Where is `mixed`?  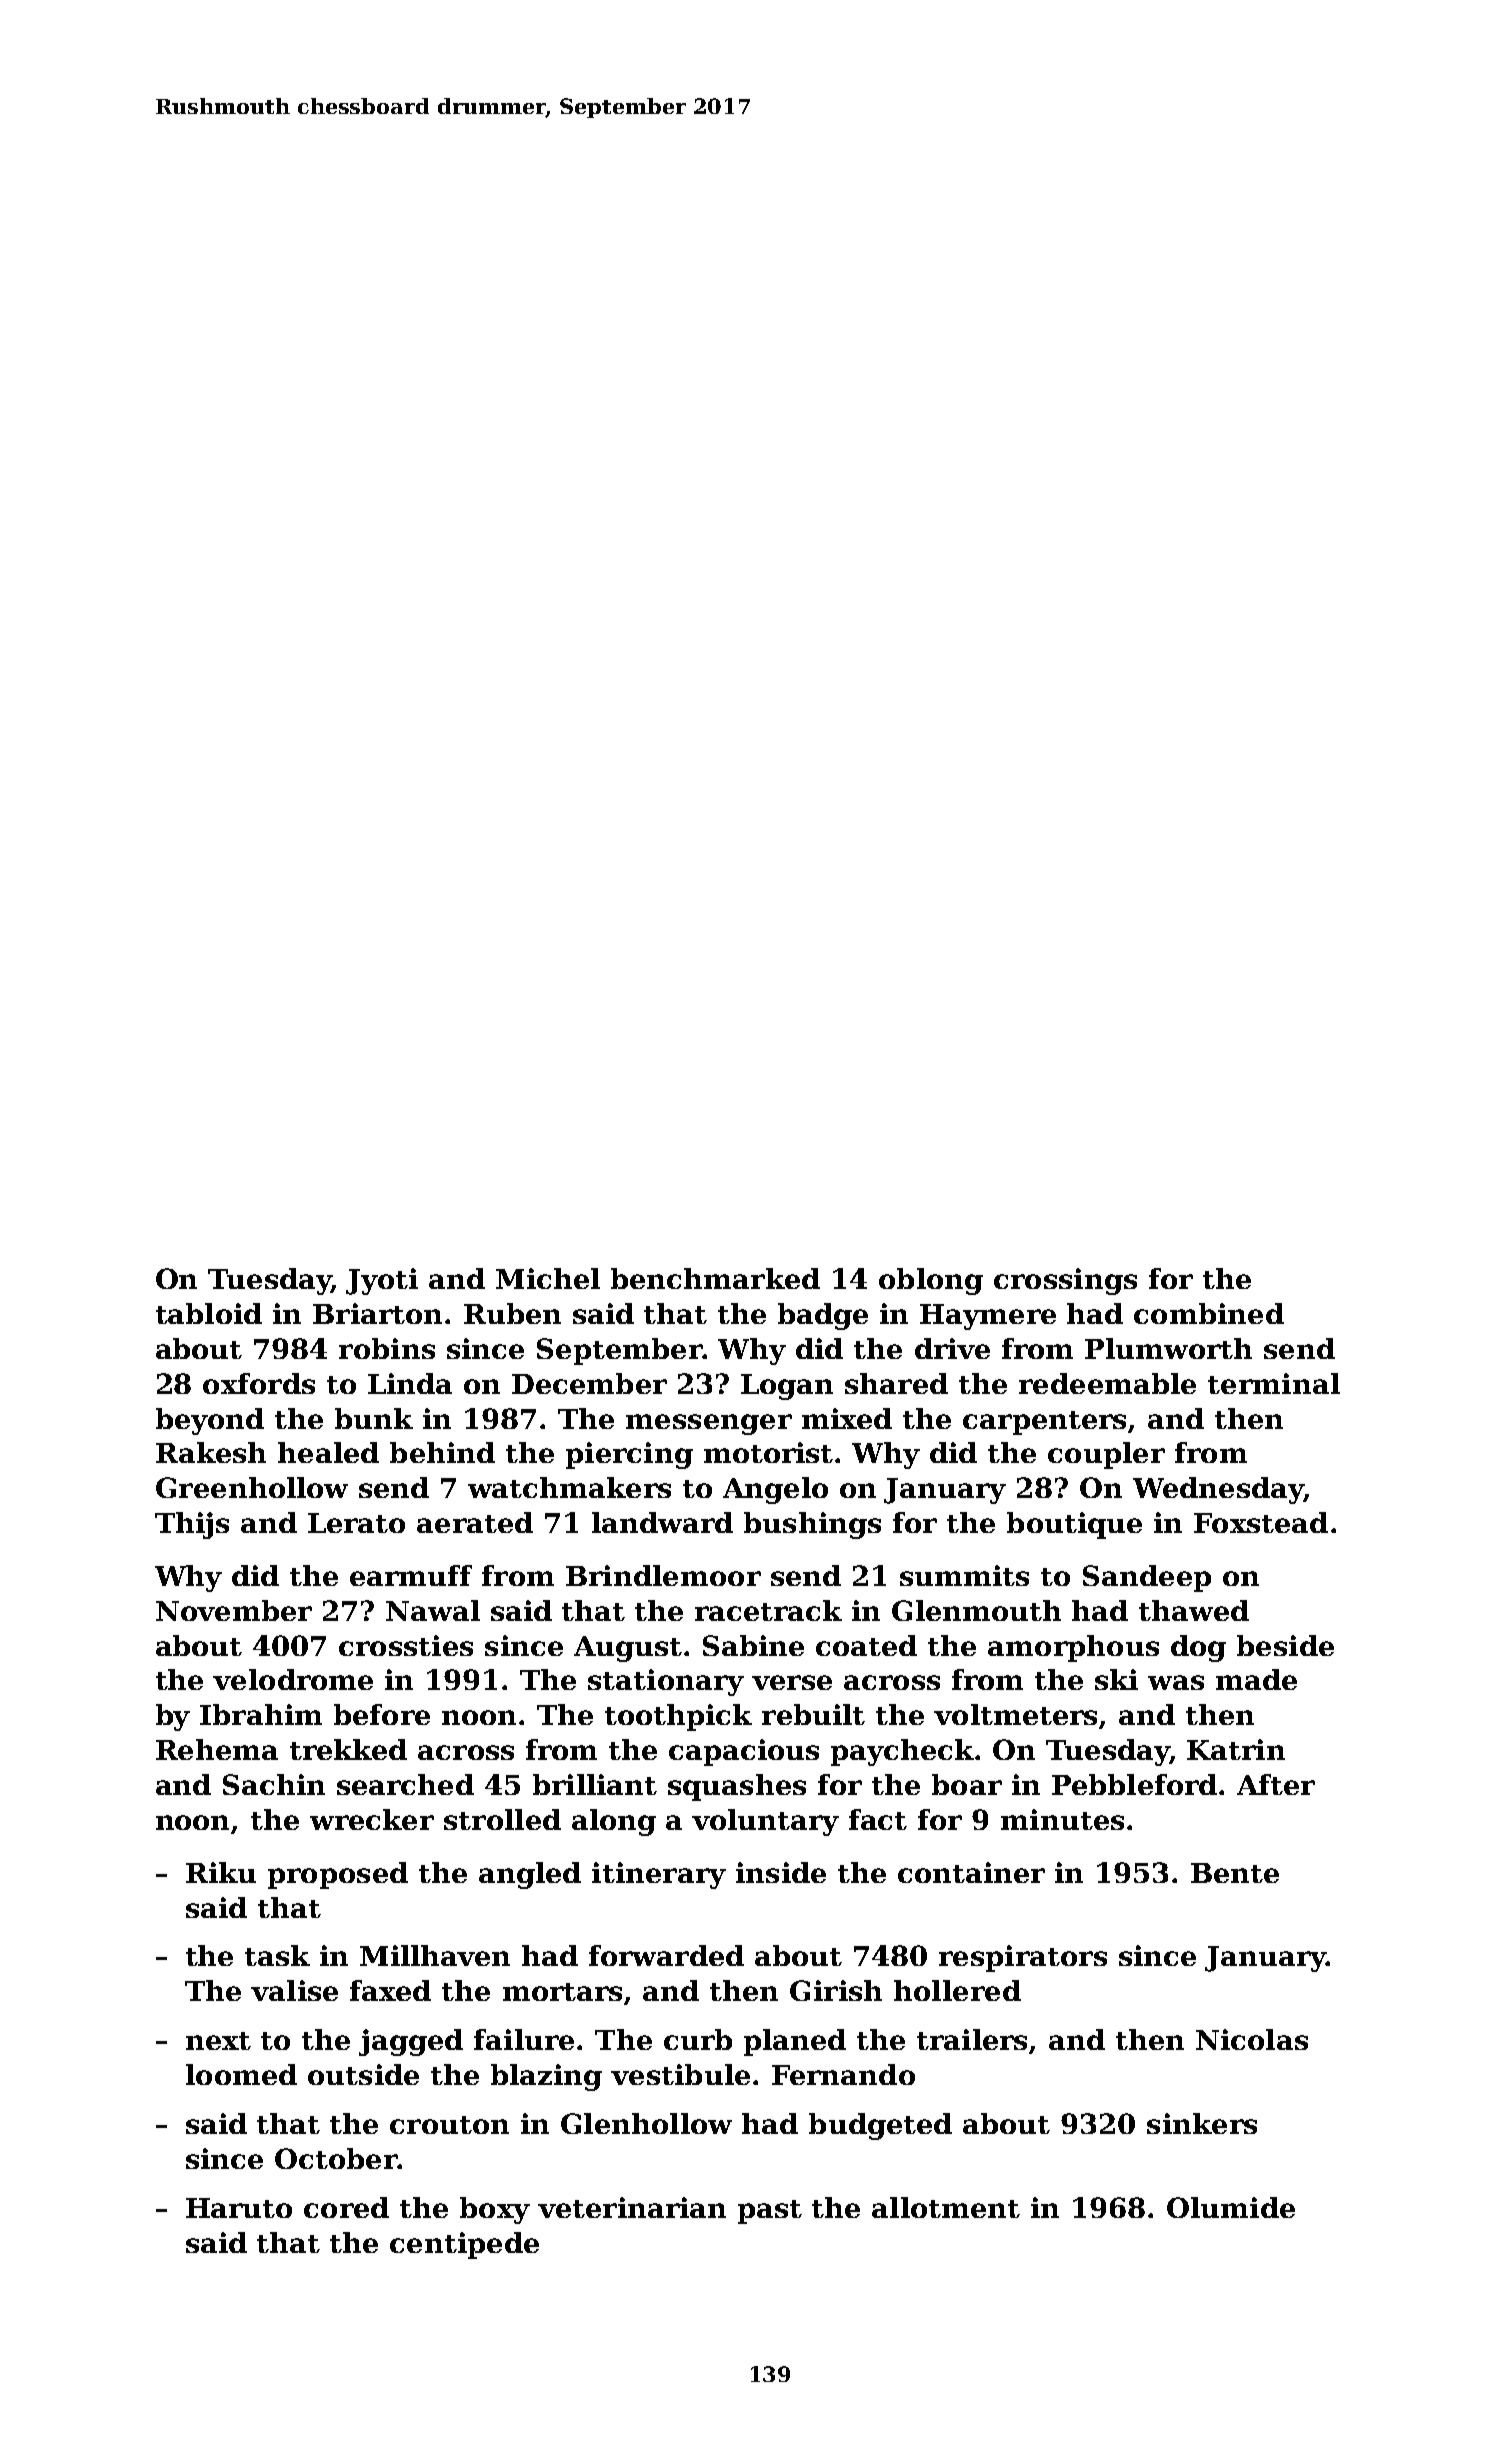
mixed is located at coordinates (847, 1418).
